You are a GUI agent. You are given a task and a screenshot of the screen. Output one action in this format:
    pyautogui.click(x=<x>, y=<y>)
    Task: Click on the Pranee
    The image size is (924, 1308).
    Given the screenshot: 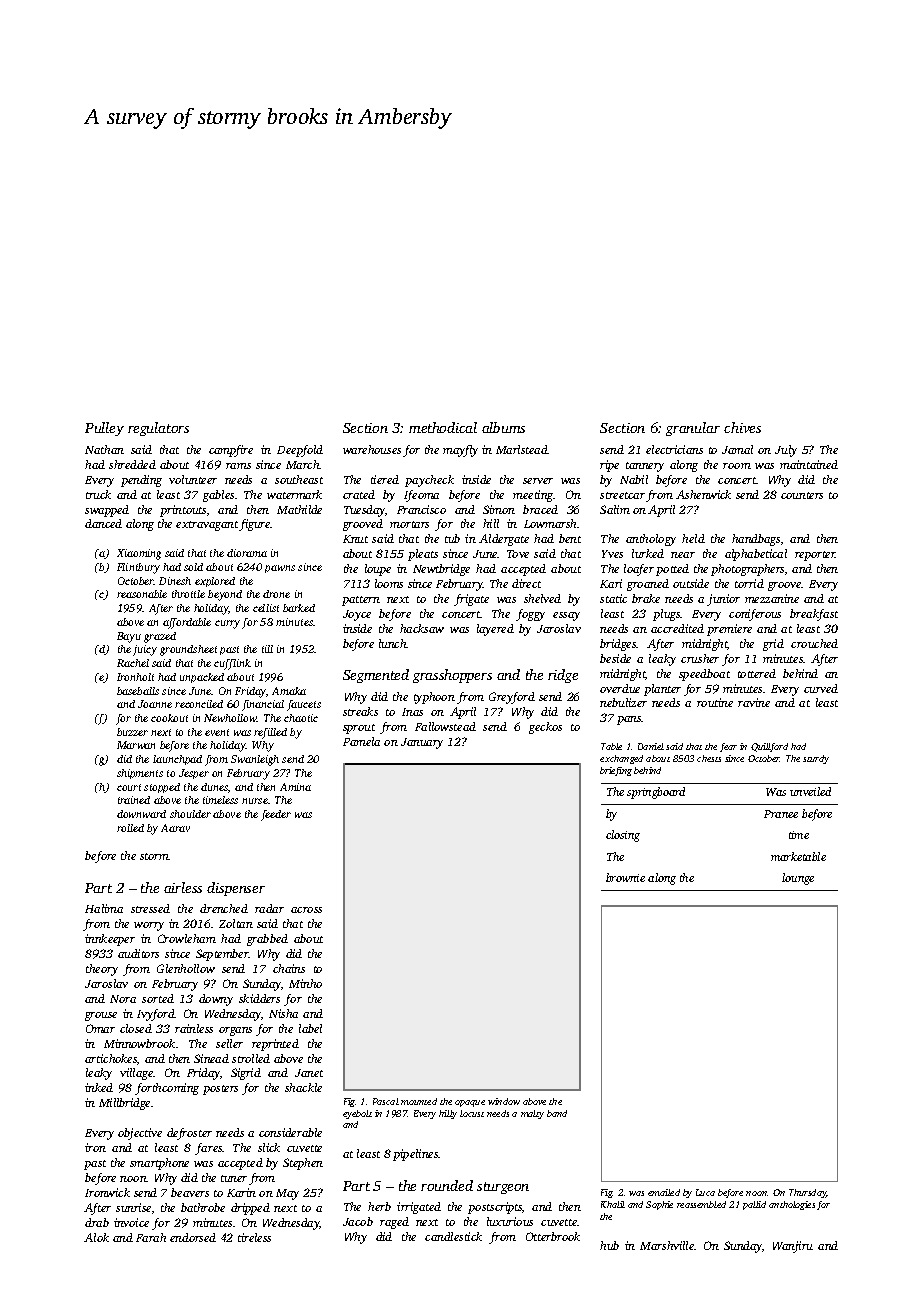 What is the action you would take?
    pyautogui.click(x=781, y=814)
